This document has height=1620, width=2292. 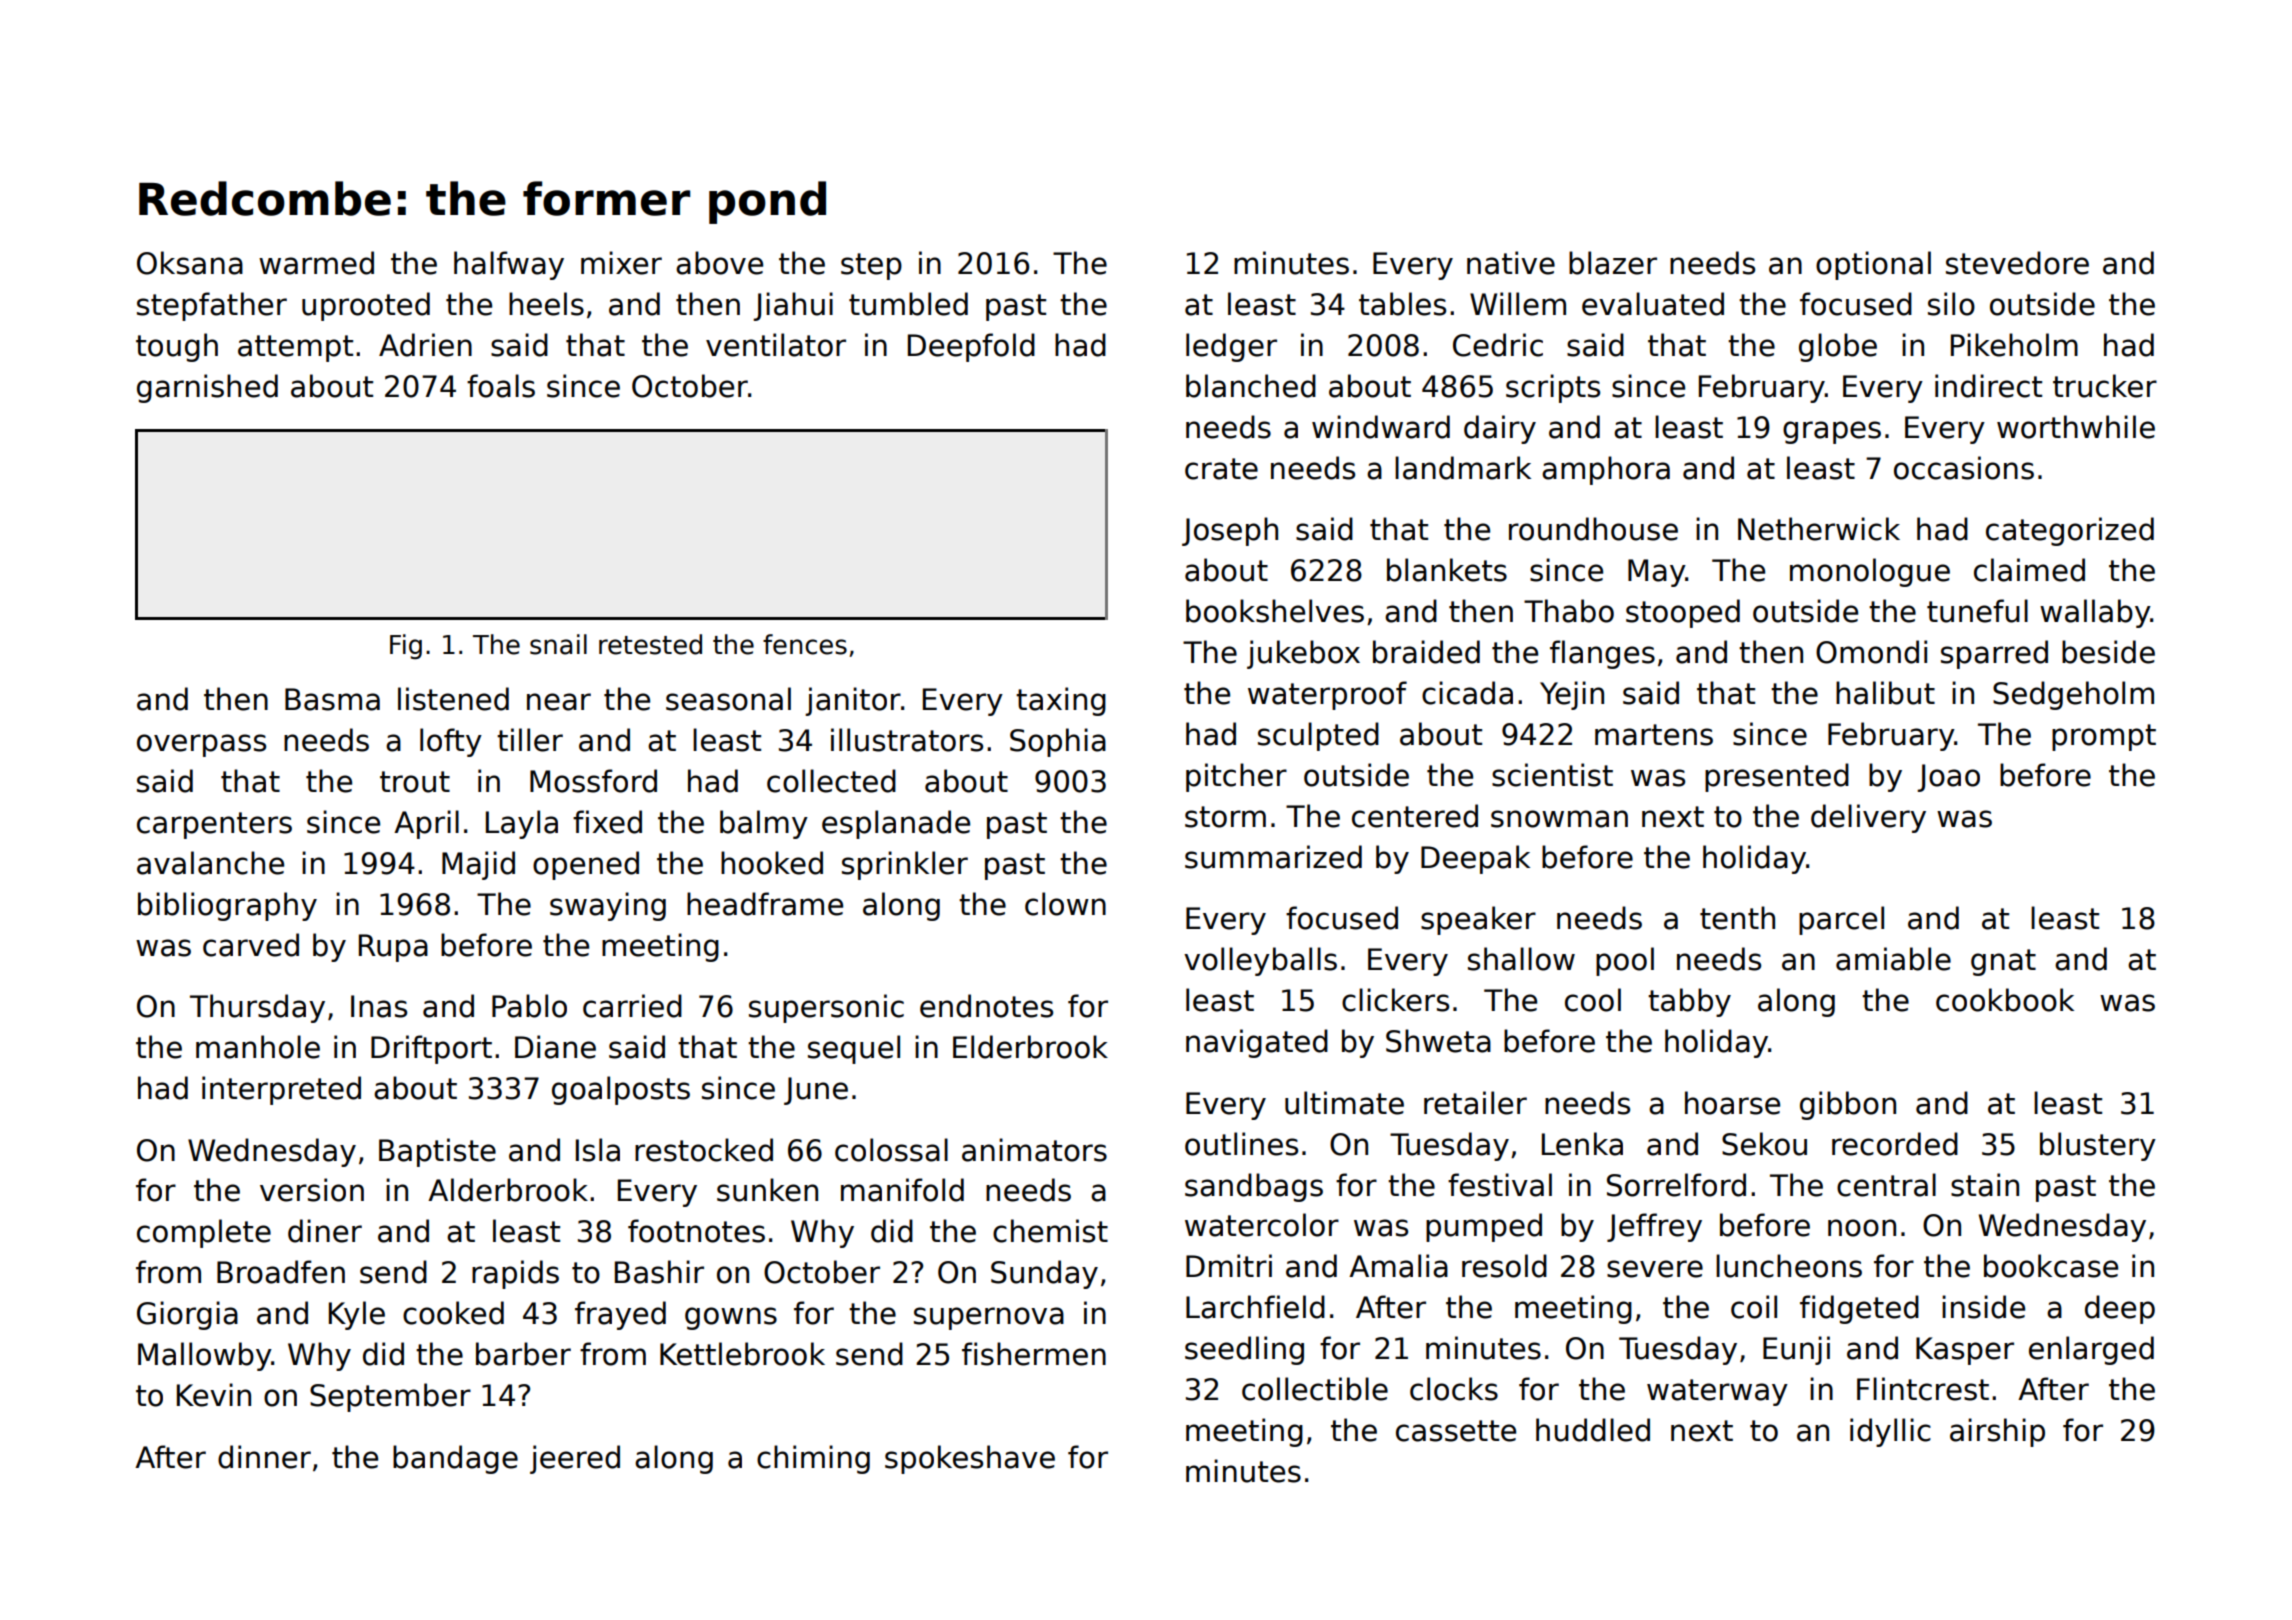 I want to click on Mallowby, so click(x=205, y=1356).
